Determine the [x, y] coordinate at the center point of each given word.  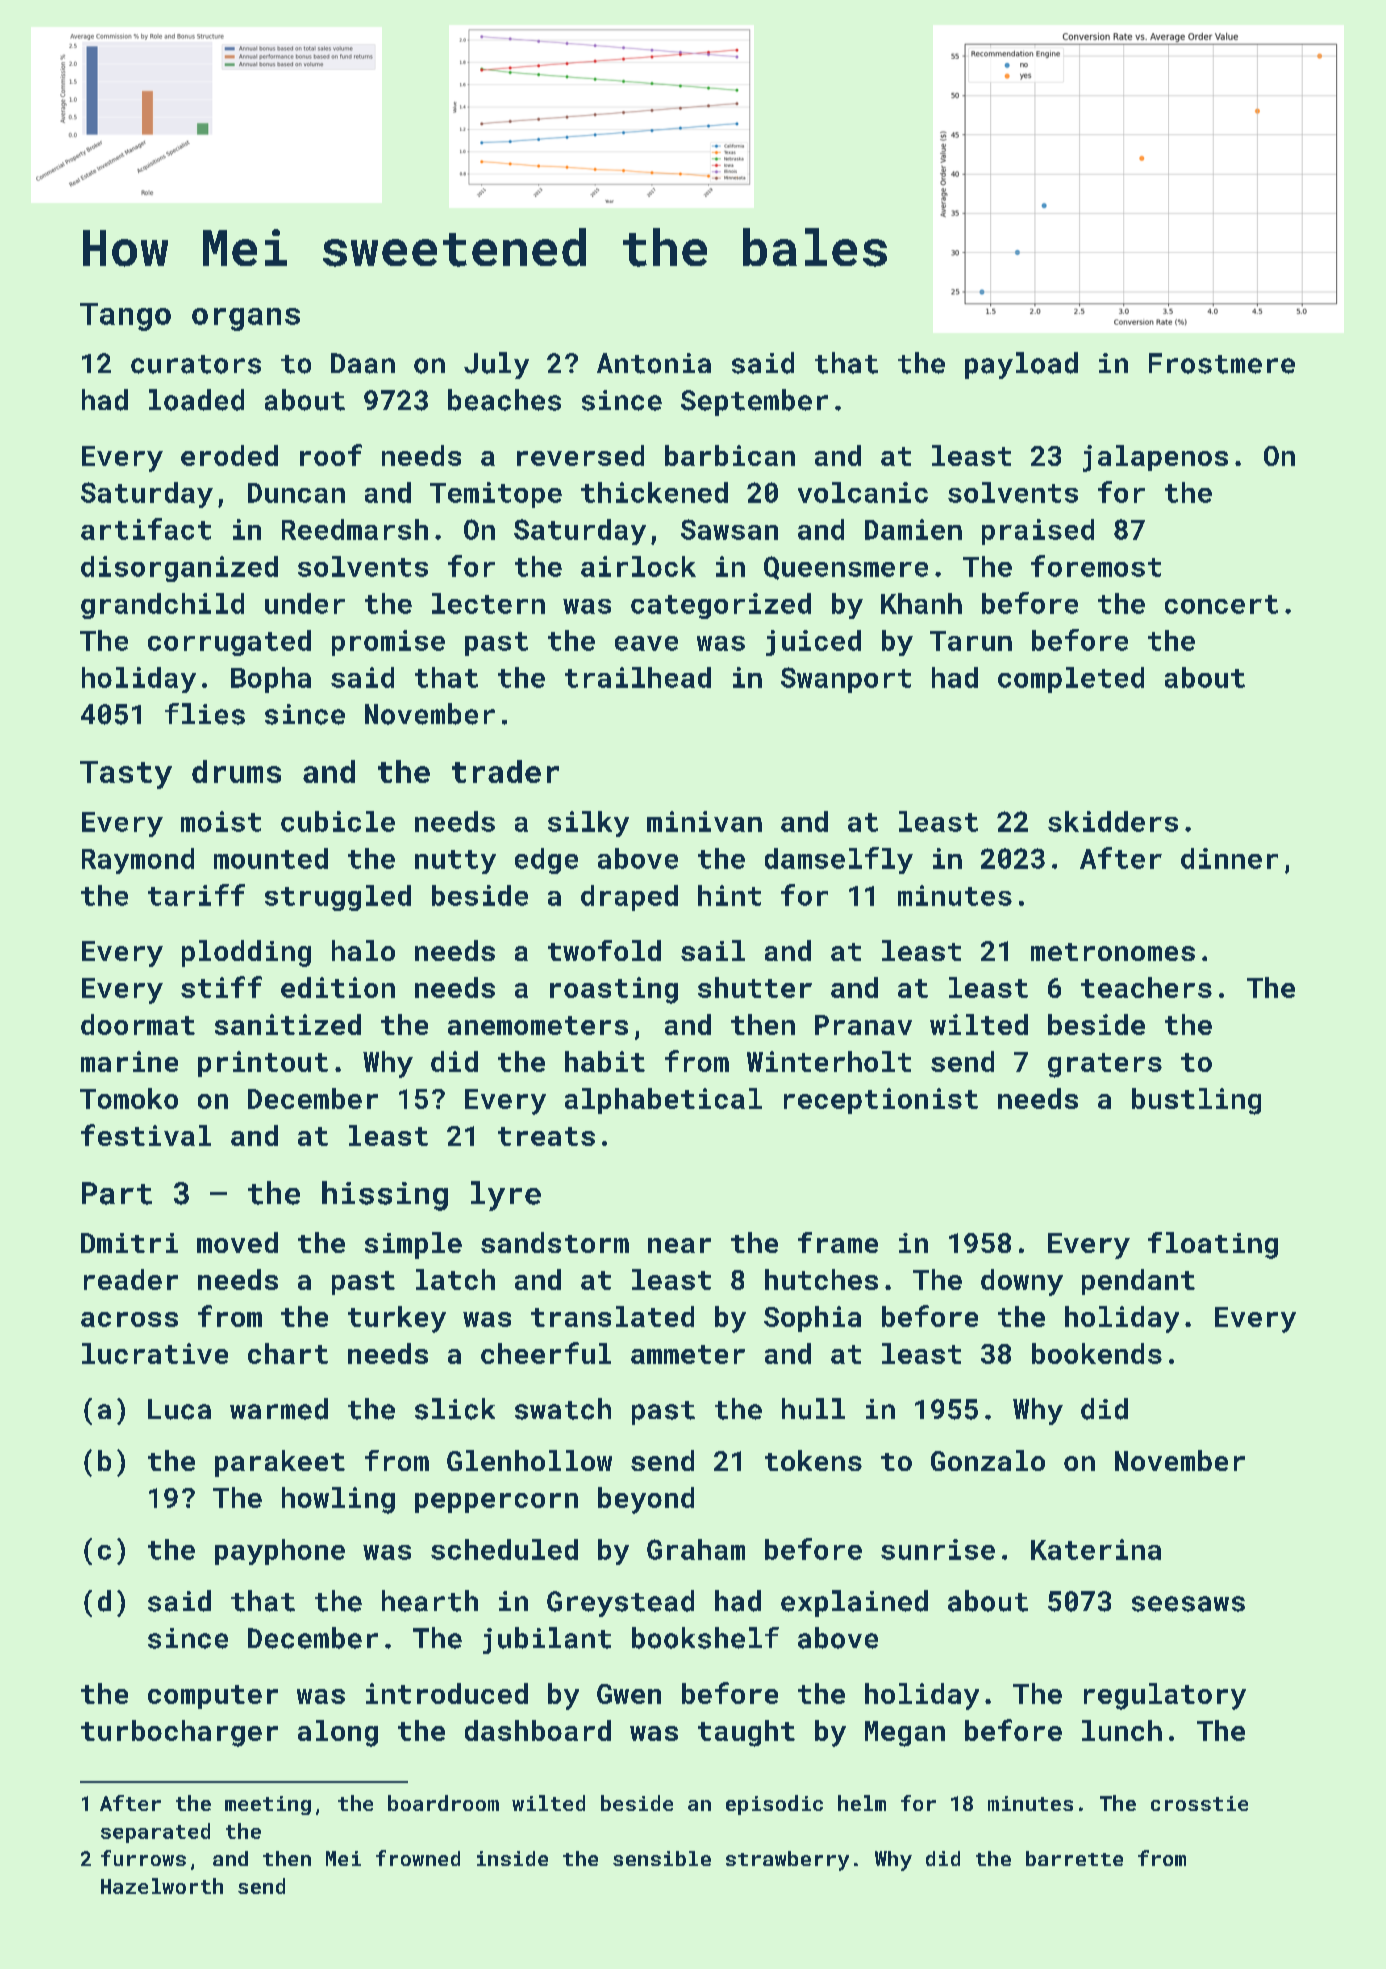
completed [1071, 680]
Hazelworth [162, 1886]
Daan [363, 363]
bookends [1097, 1353]
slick [455, 1409]
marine [129, 1061]
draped [629, 898]
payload [1021, 365]
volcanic [863, 492]
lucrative [155, 1353]
